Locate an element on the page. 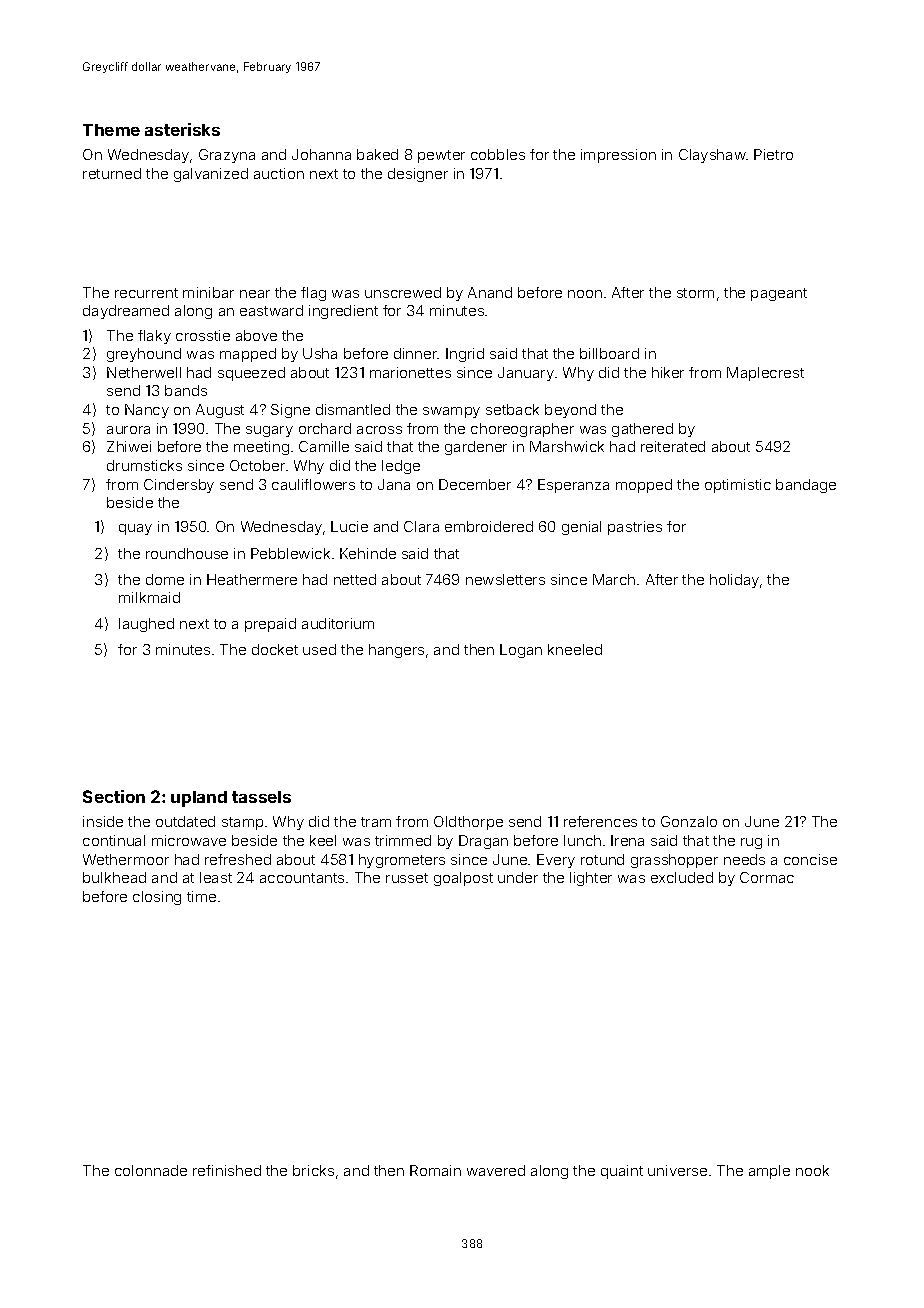  roundhouse is located at coordinates (187, 553).
